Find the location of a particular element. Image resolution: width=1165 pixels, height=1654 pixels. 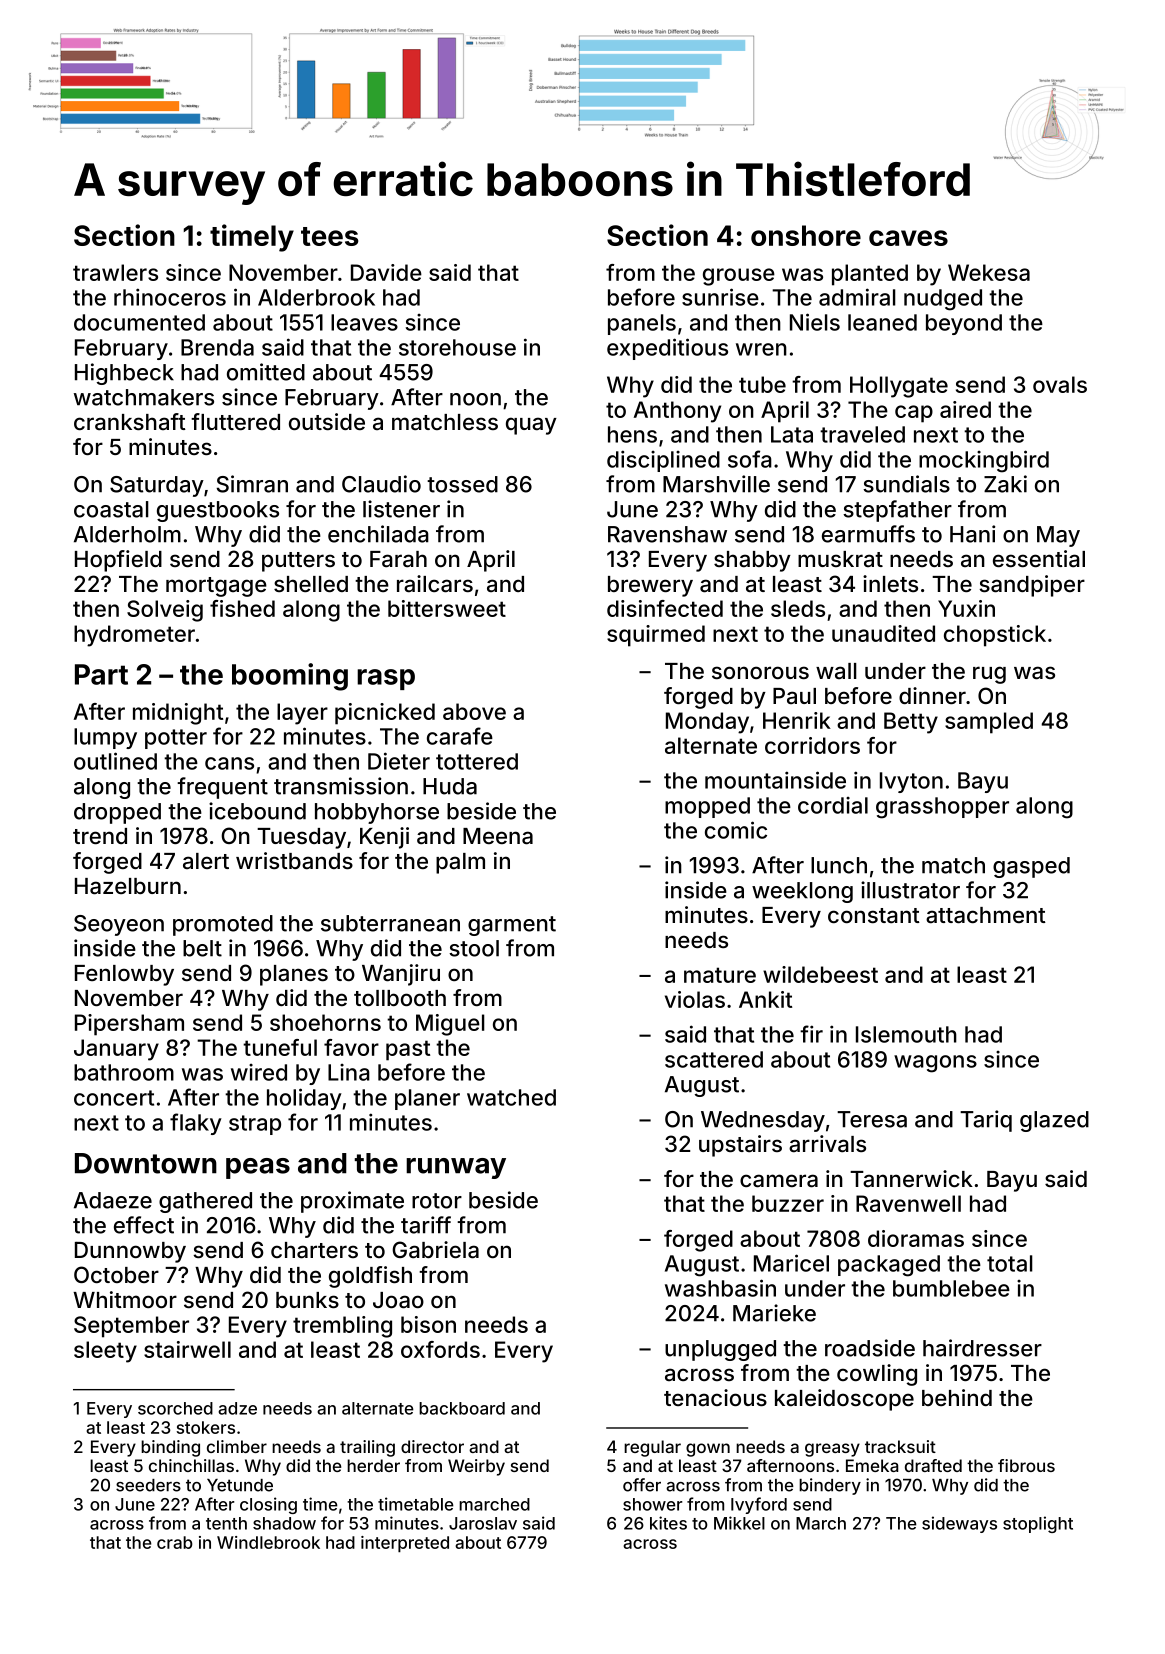

tees is located at coordinates (329, 236).
